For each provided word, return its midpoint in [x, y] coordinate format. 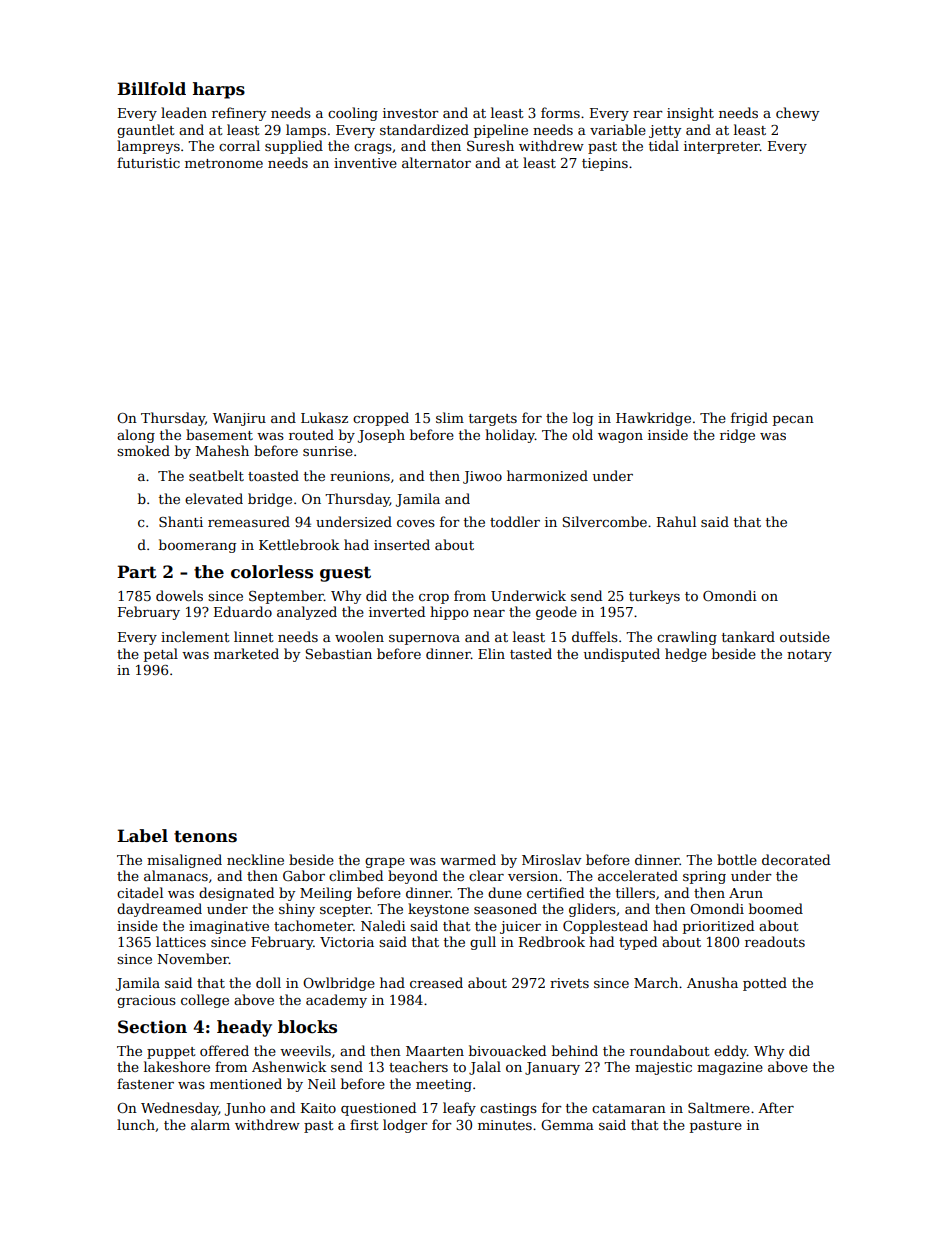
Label [142, 836]
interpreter [722, 147]
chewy [797, 114]
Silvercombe [604, 521]
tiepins [605, 164]
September [286, 597]
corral [239, 145]
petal [161, 655]
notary [809, 656]
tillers [635, 892]
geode [556, 613]
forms [560, 112]
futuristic [148, 162]
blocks [307, 1027]
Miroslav [551, 859]
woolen [359, 636]
